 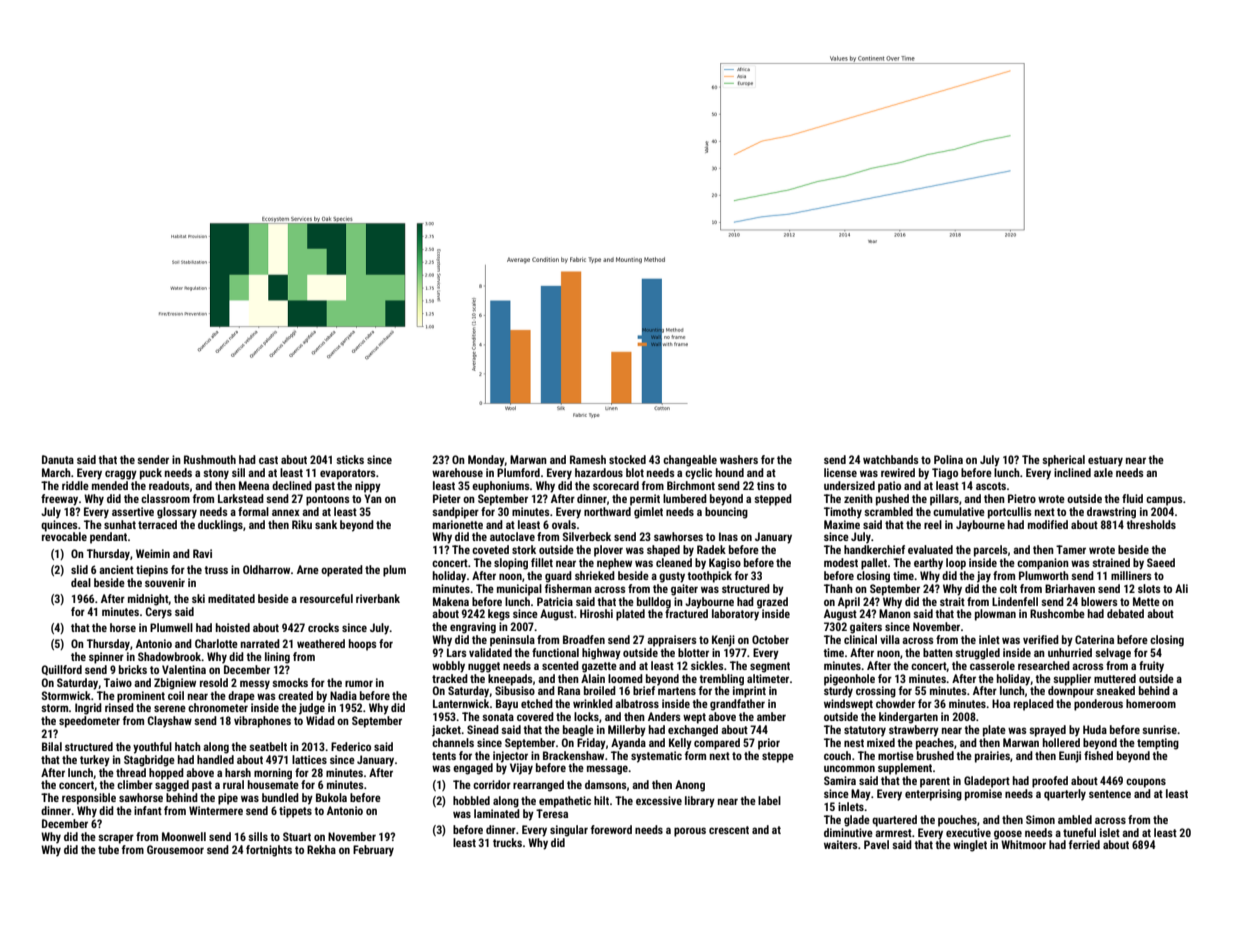 I want to click on ovals, so click(x=564, y=524).
